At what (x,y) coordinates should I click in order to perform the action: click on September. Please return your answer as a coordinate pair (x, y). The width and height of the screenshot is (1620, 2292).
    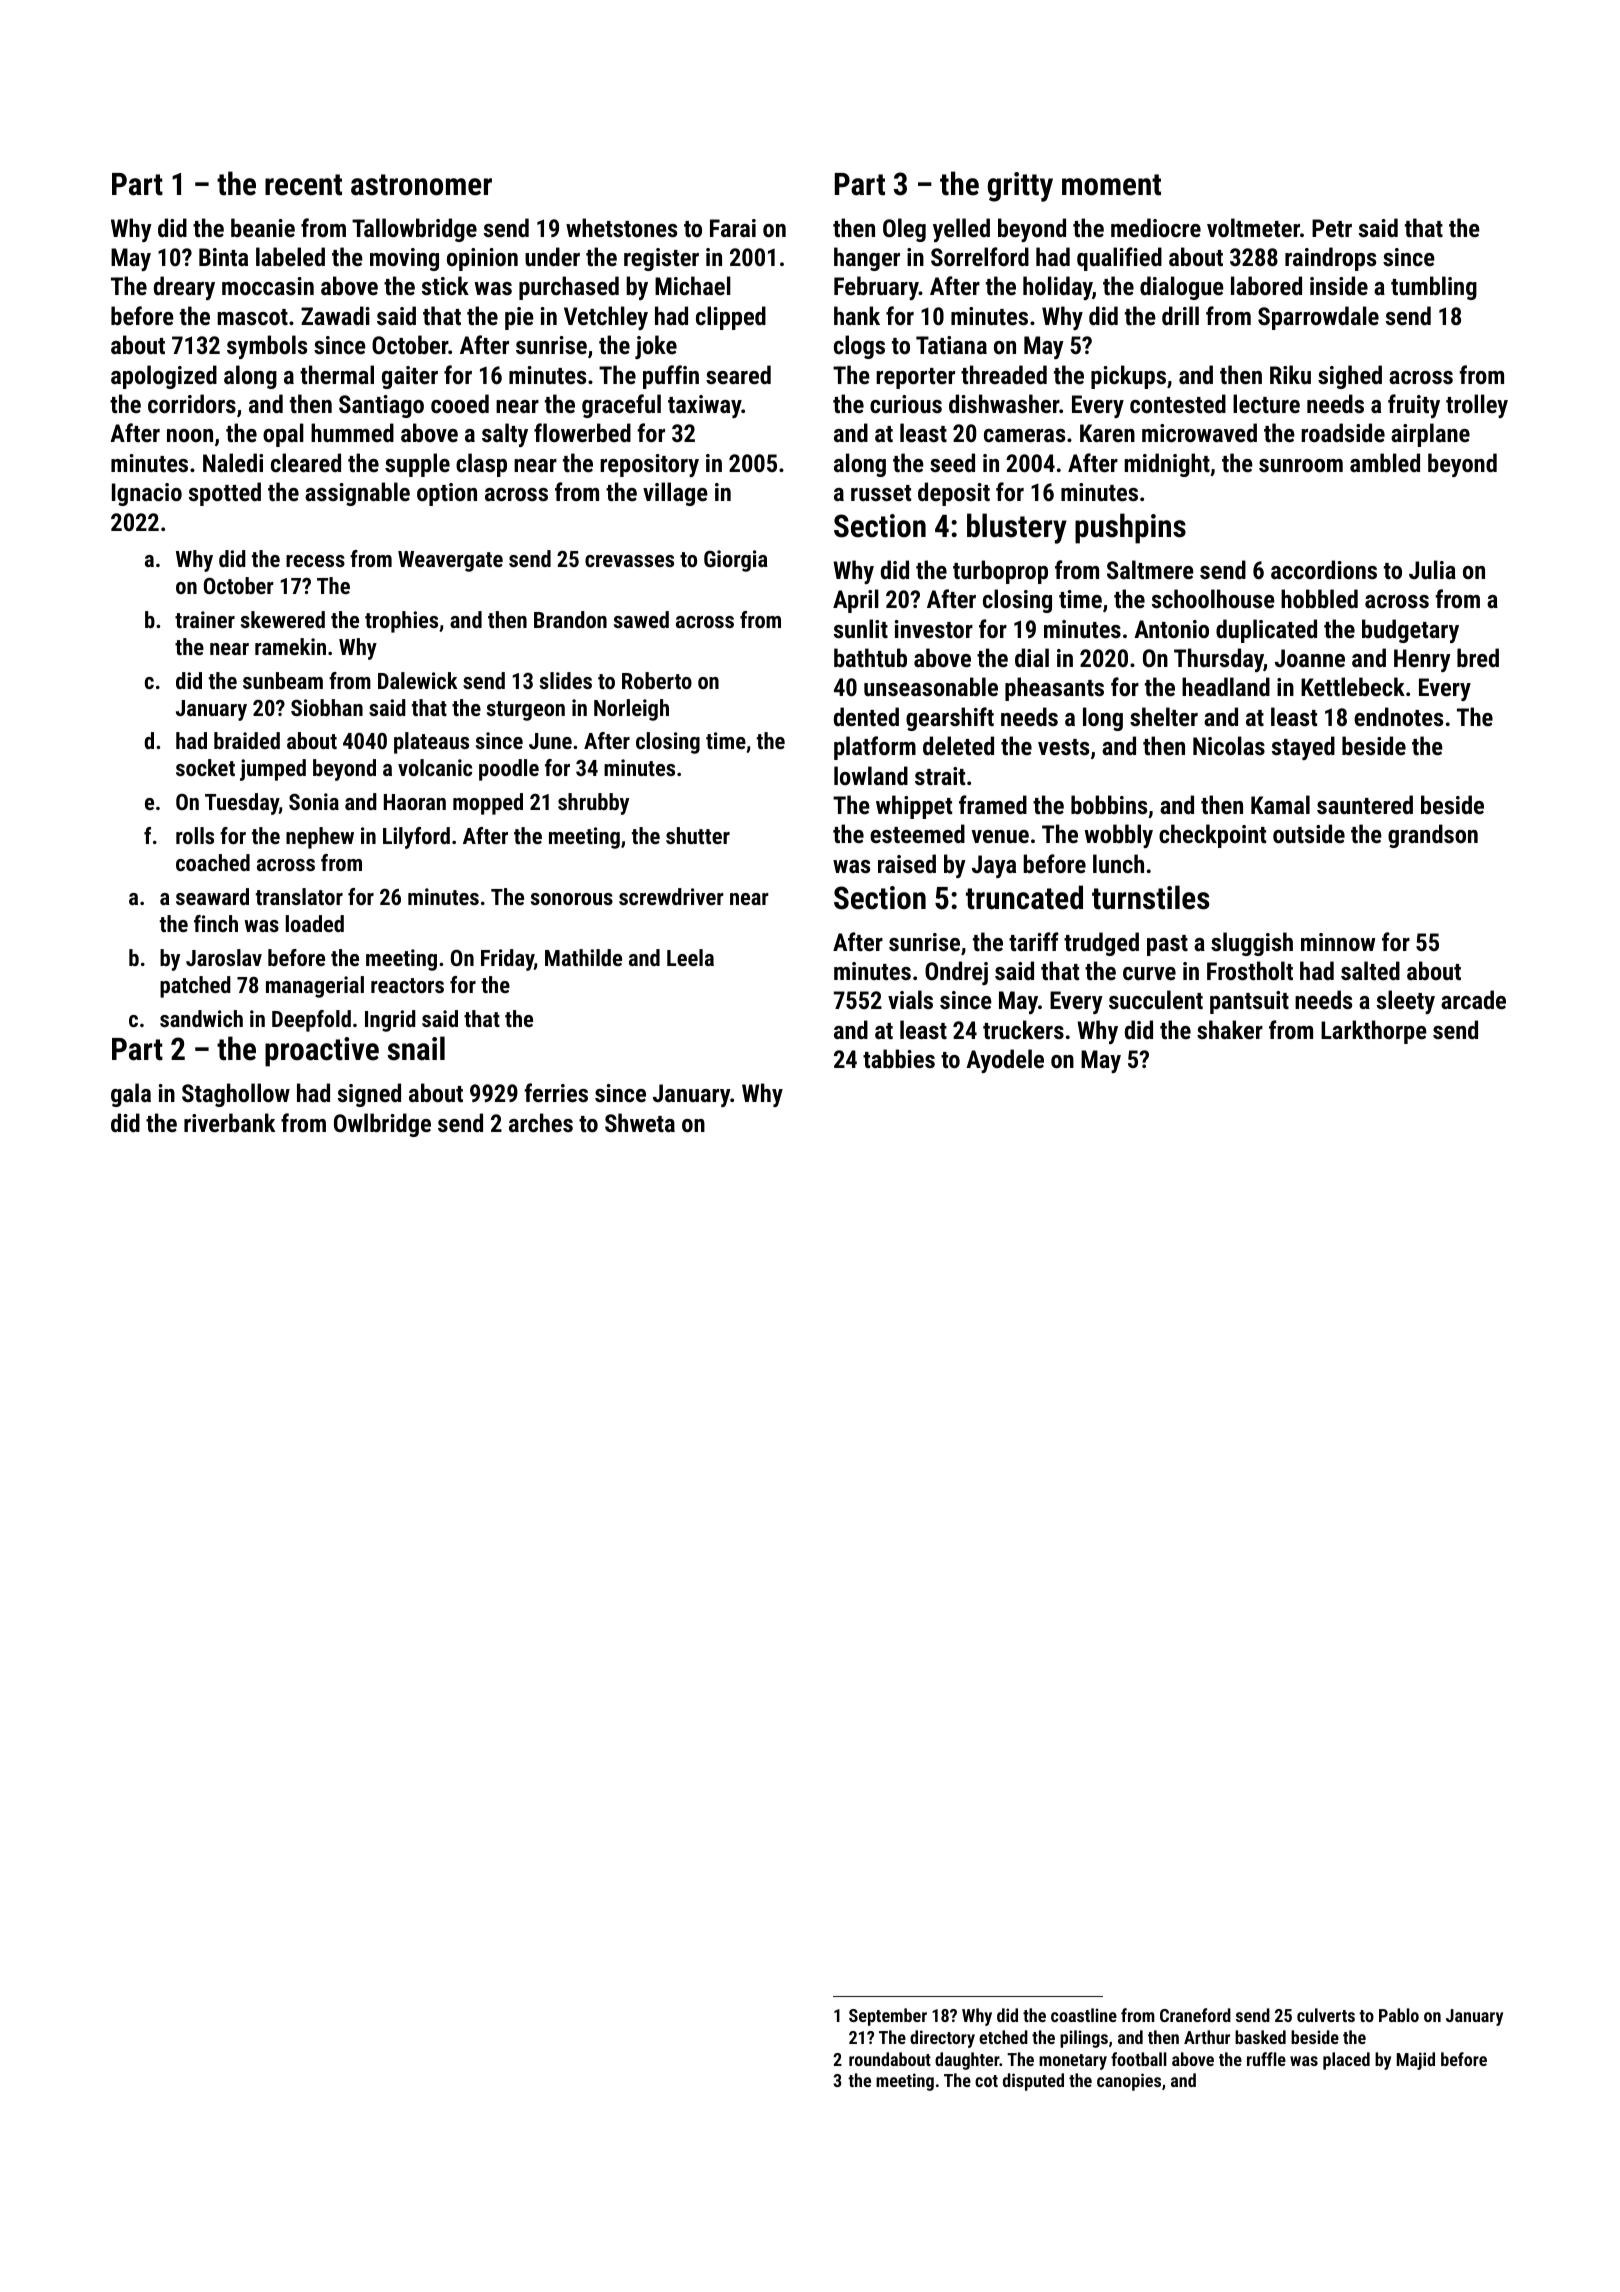
    Looking at the image, I should click on (888, 2017).
